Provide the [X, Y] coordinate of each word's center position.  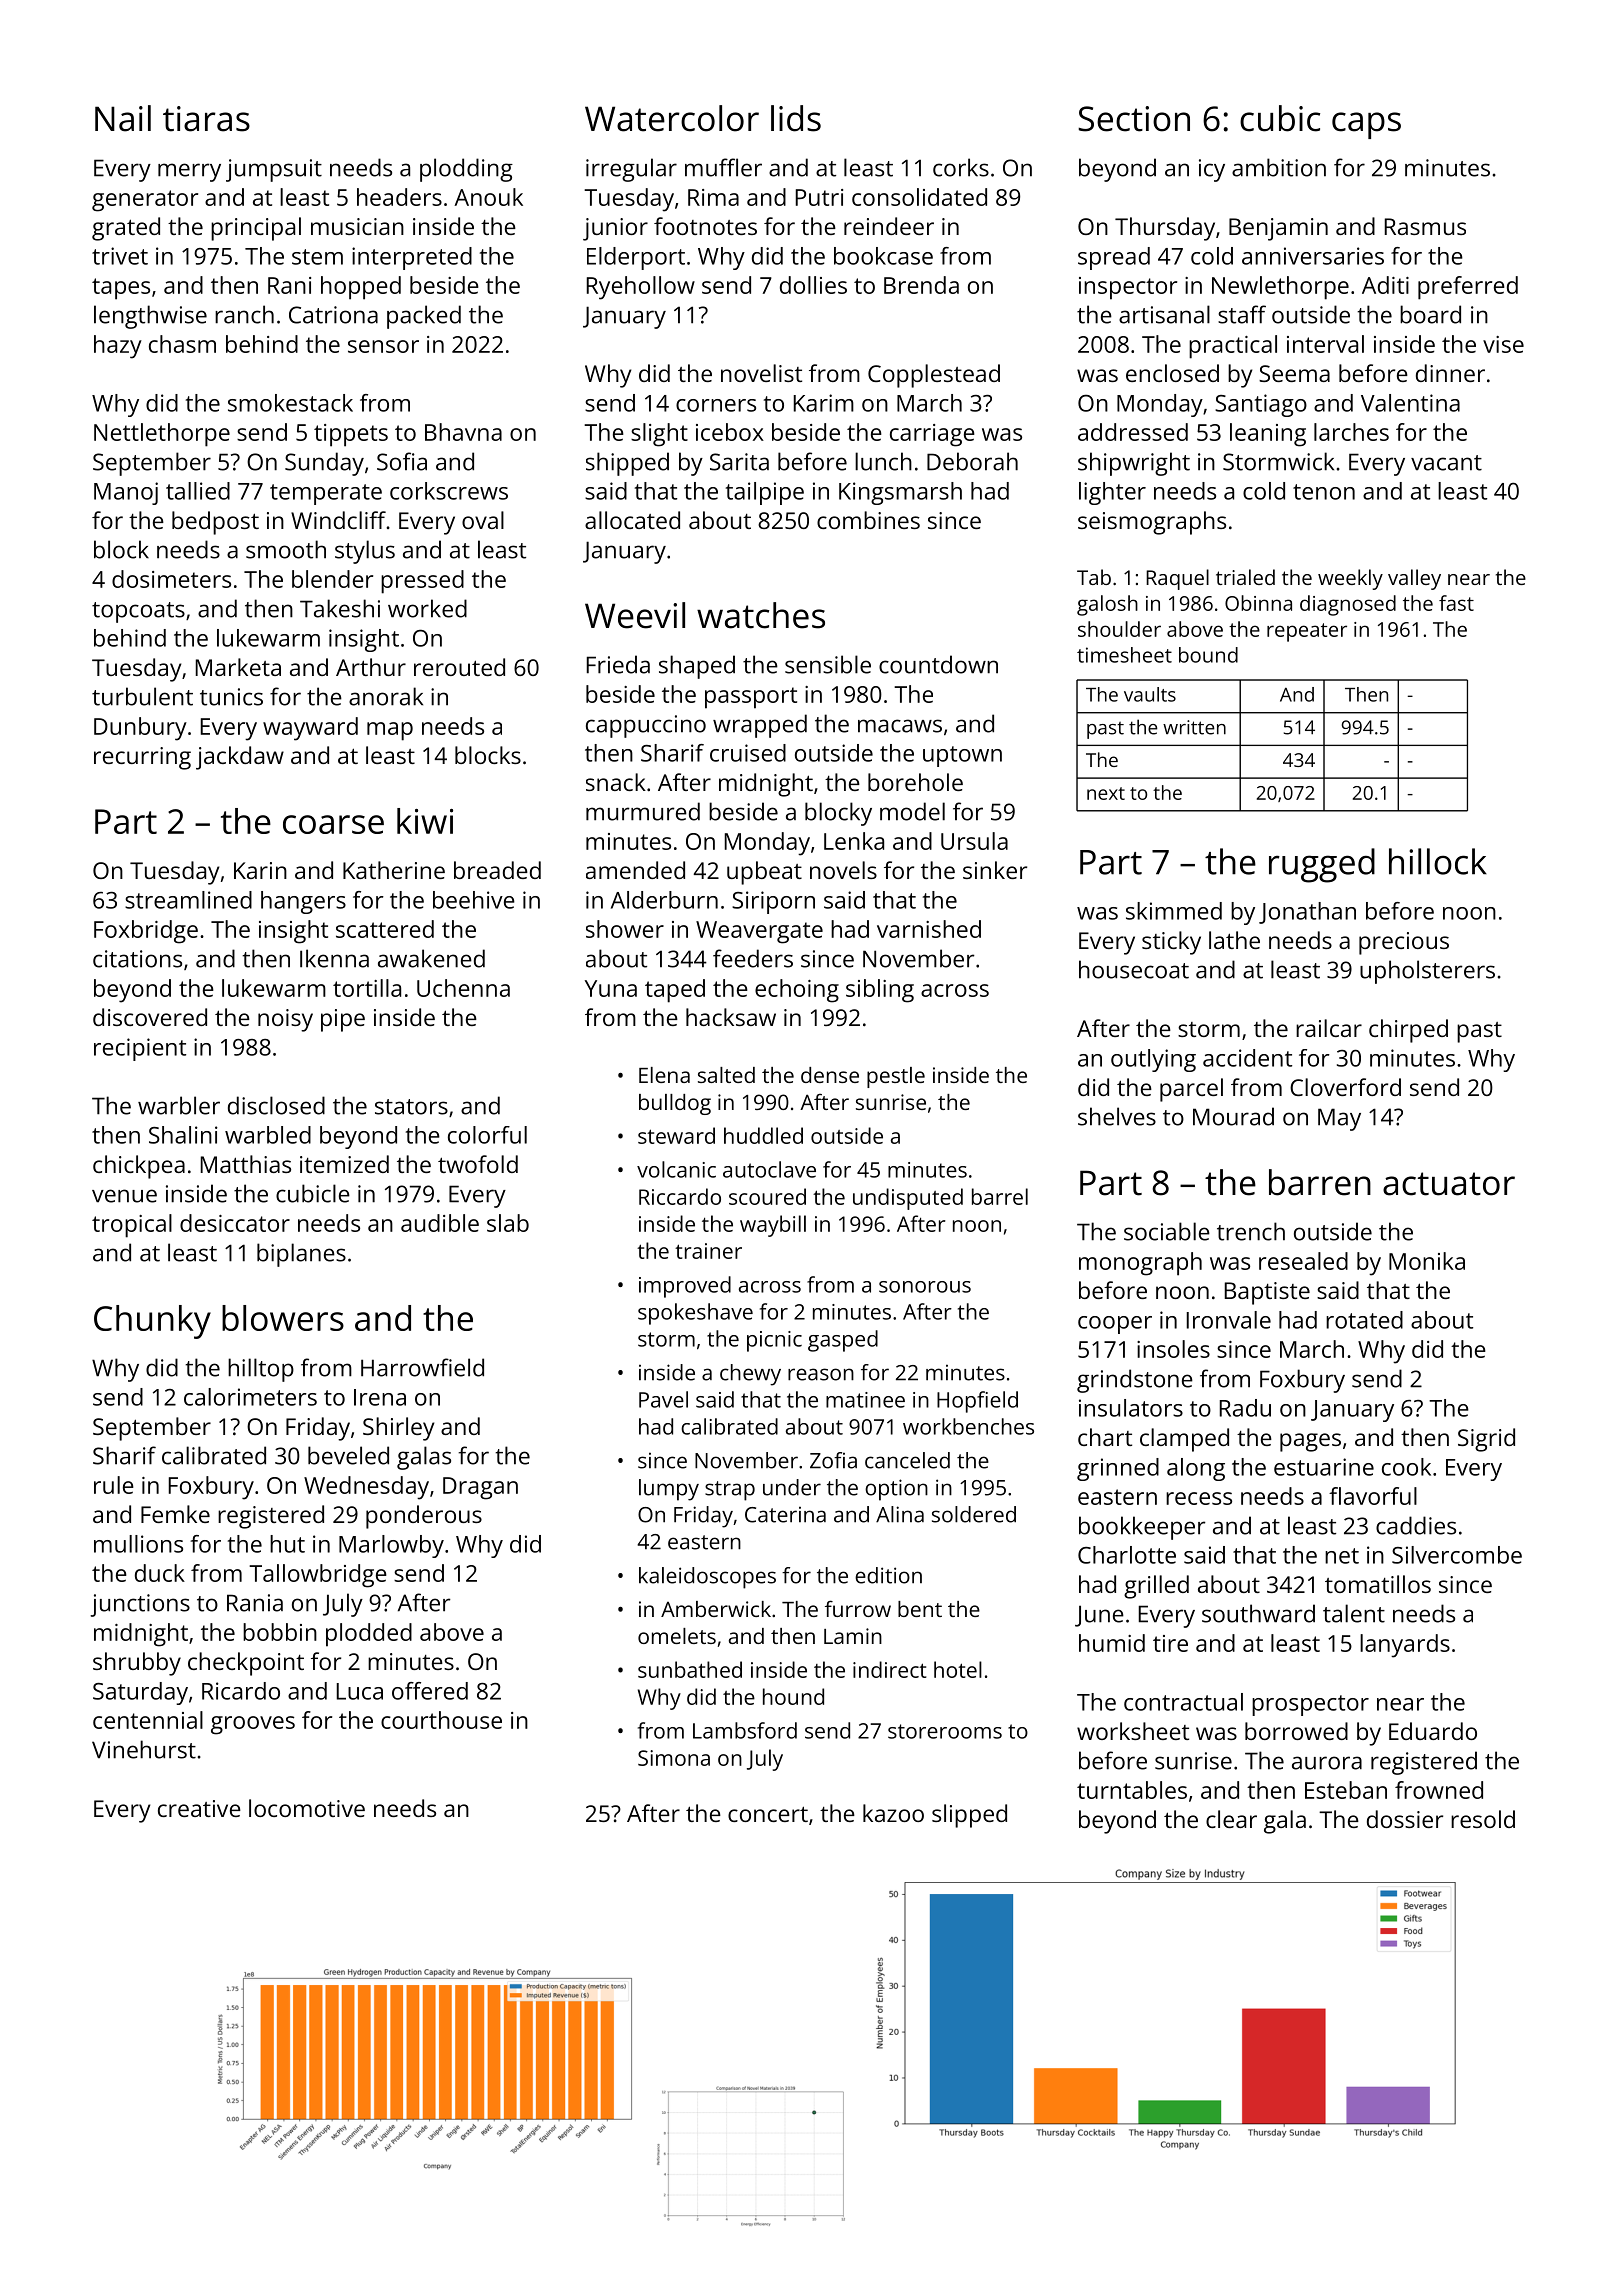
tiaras [206, 119]
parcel [1191, 1090]
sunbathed [690, 1669]
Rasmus [1425, 226]
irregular [631, 170]
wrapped [760, 726]
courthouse [441, 1720]
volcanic [676, 1169]
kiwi [425, 821]
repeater [1307, 632]
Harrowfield [422, 1367]
